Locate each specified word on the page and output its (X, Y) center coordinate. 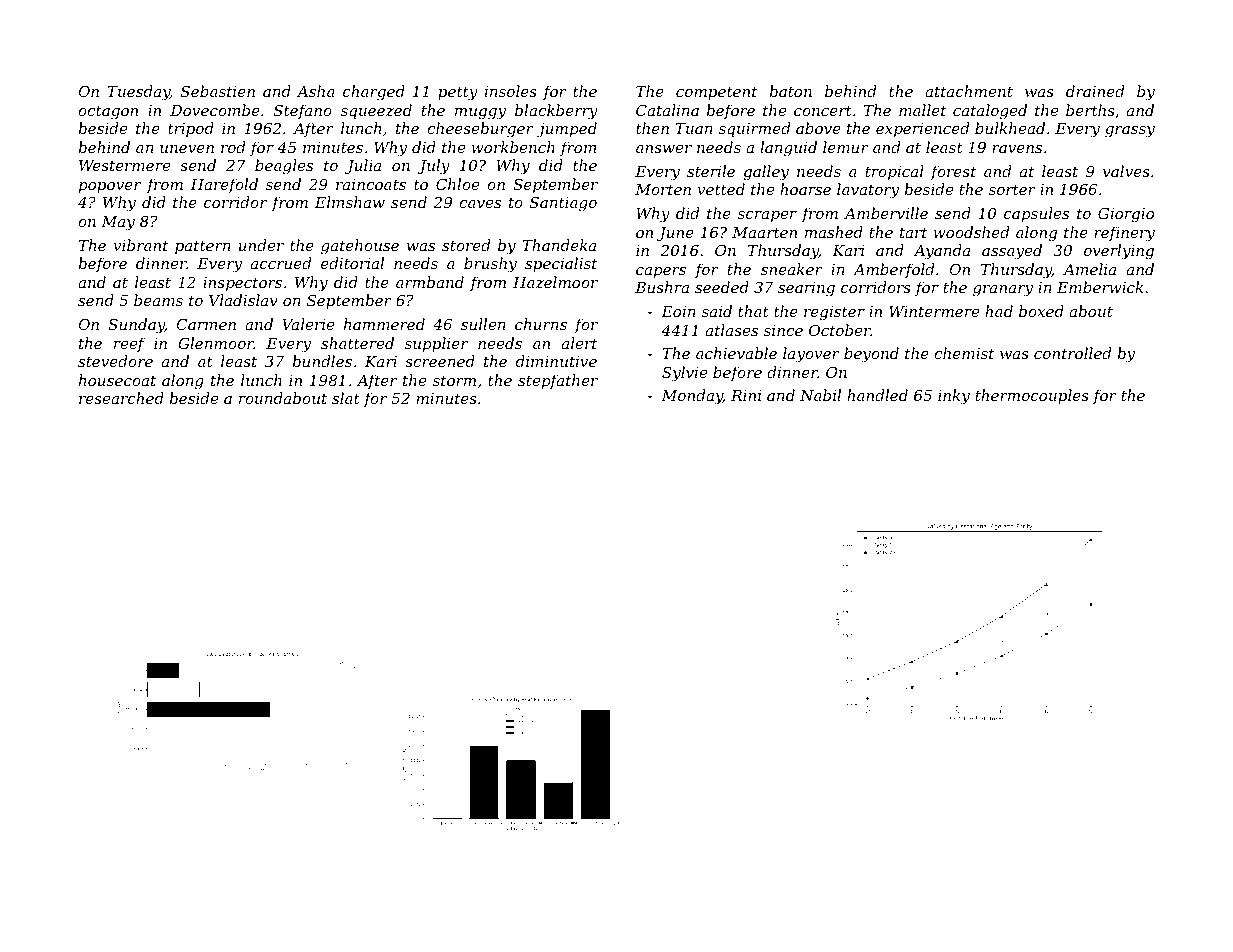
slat (346, 398)
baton (790, 91)
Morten (663, 189)
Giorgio (1126, 215)
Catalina (667, 110)
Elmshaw (350, 202)
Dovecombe (215, 110)
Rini (746, 395)
